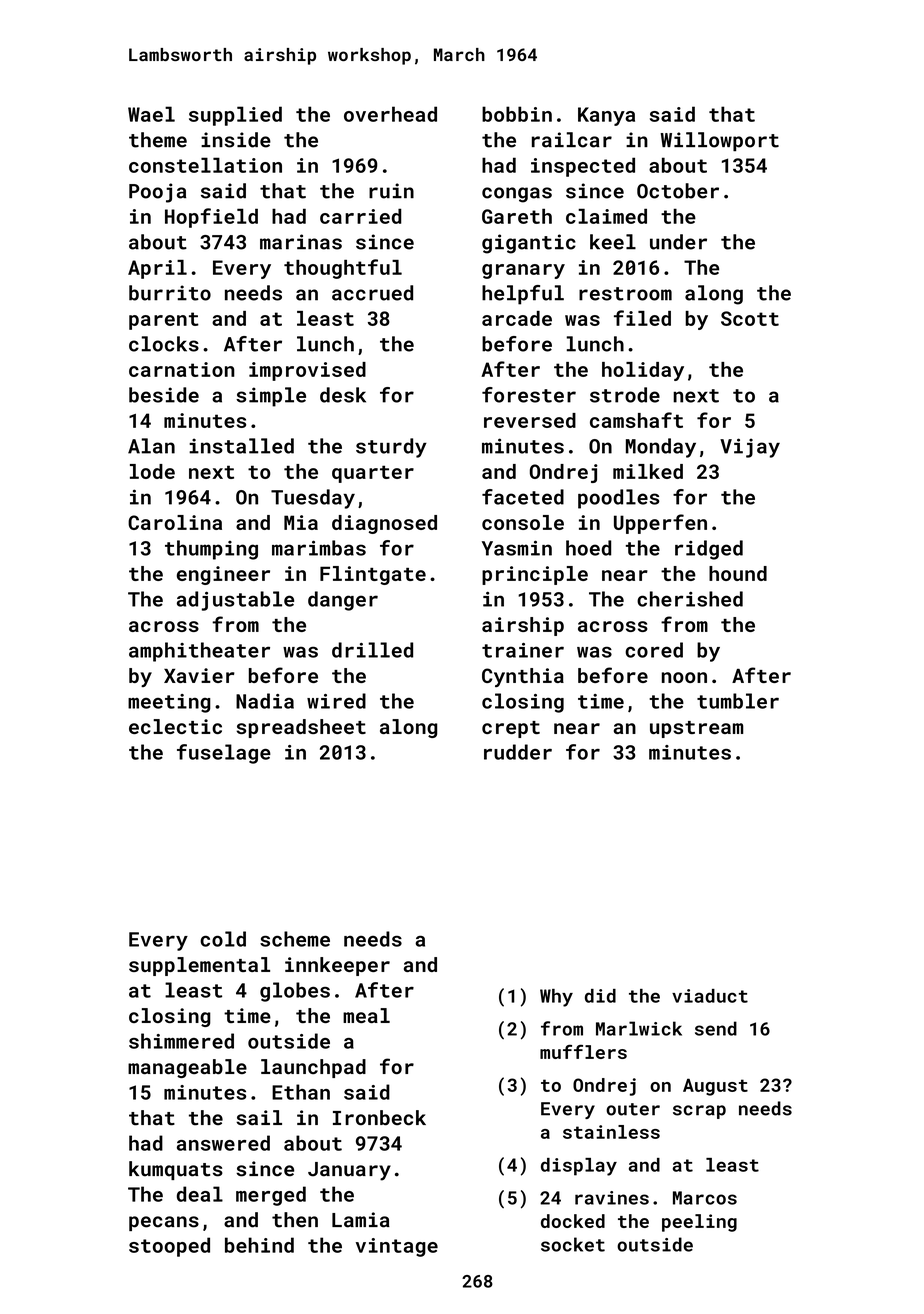 This document has height=1314, width=924. I want to click on Scott, so click(750, 318).
